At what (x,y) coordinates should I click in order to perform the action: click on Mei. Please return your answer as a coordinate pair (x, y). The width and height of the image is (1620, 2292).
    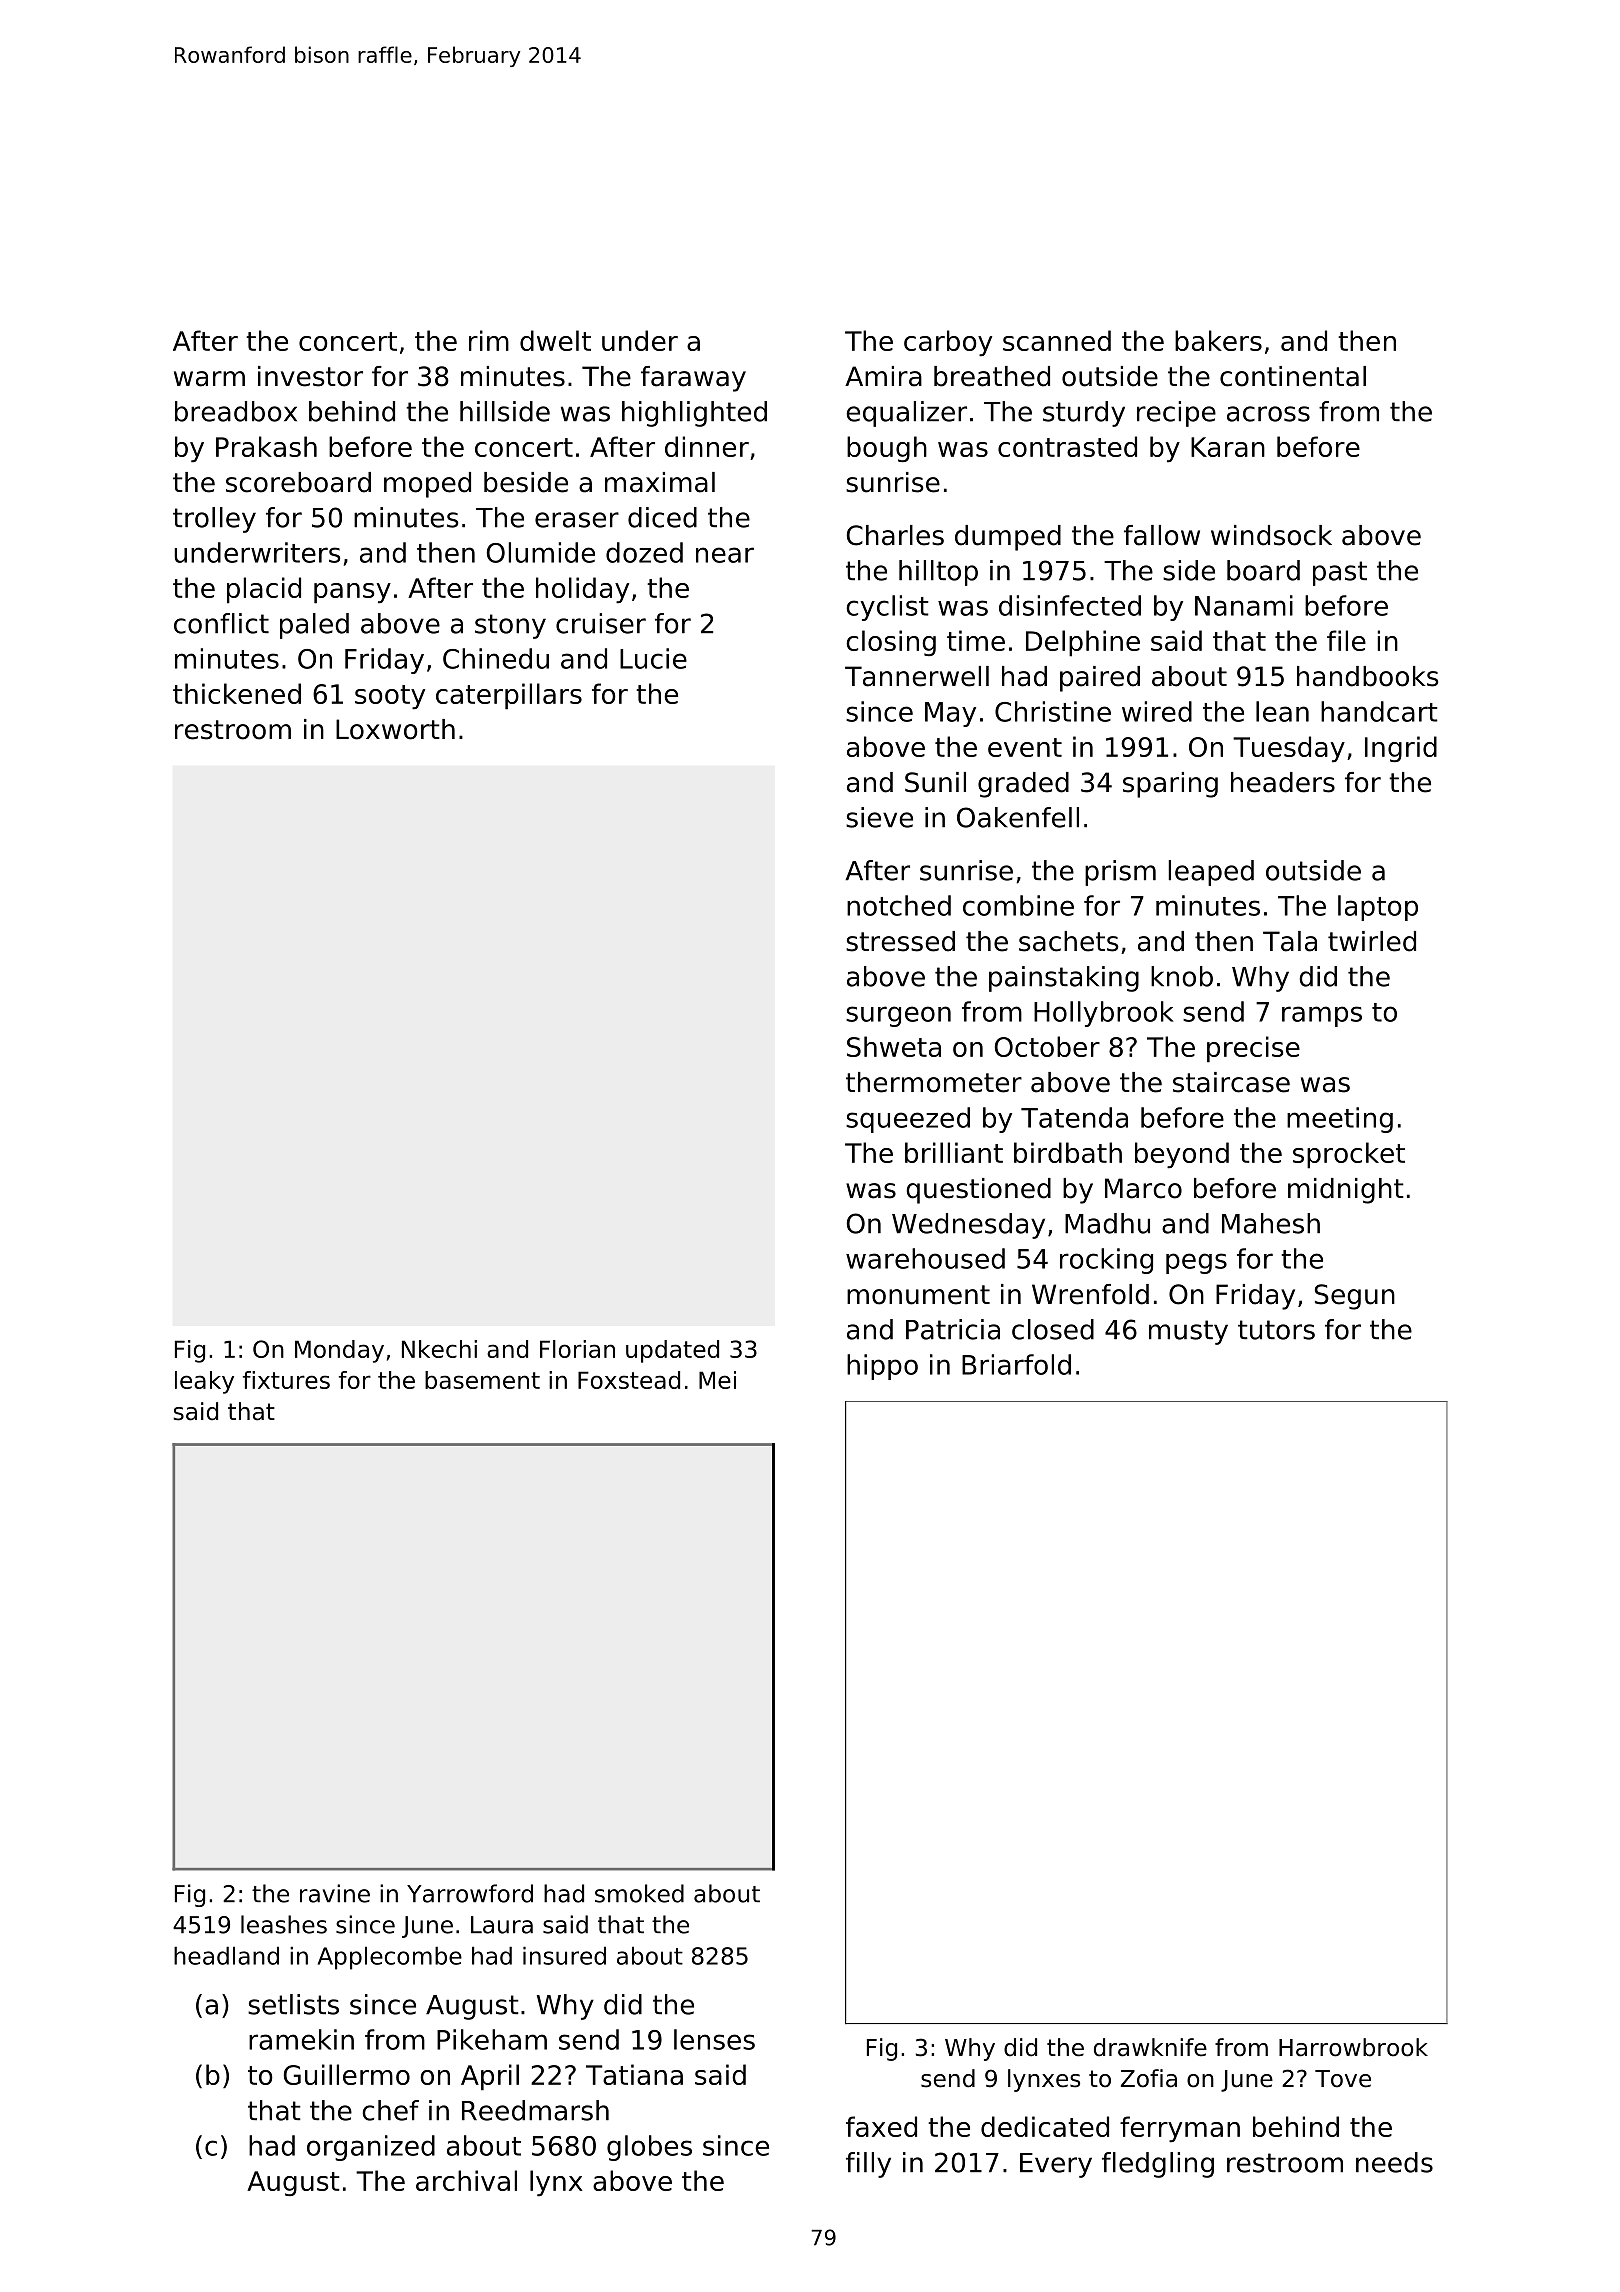
    Looking at the image, I should click on (717, 1380).
